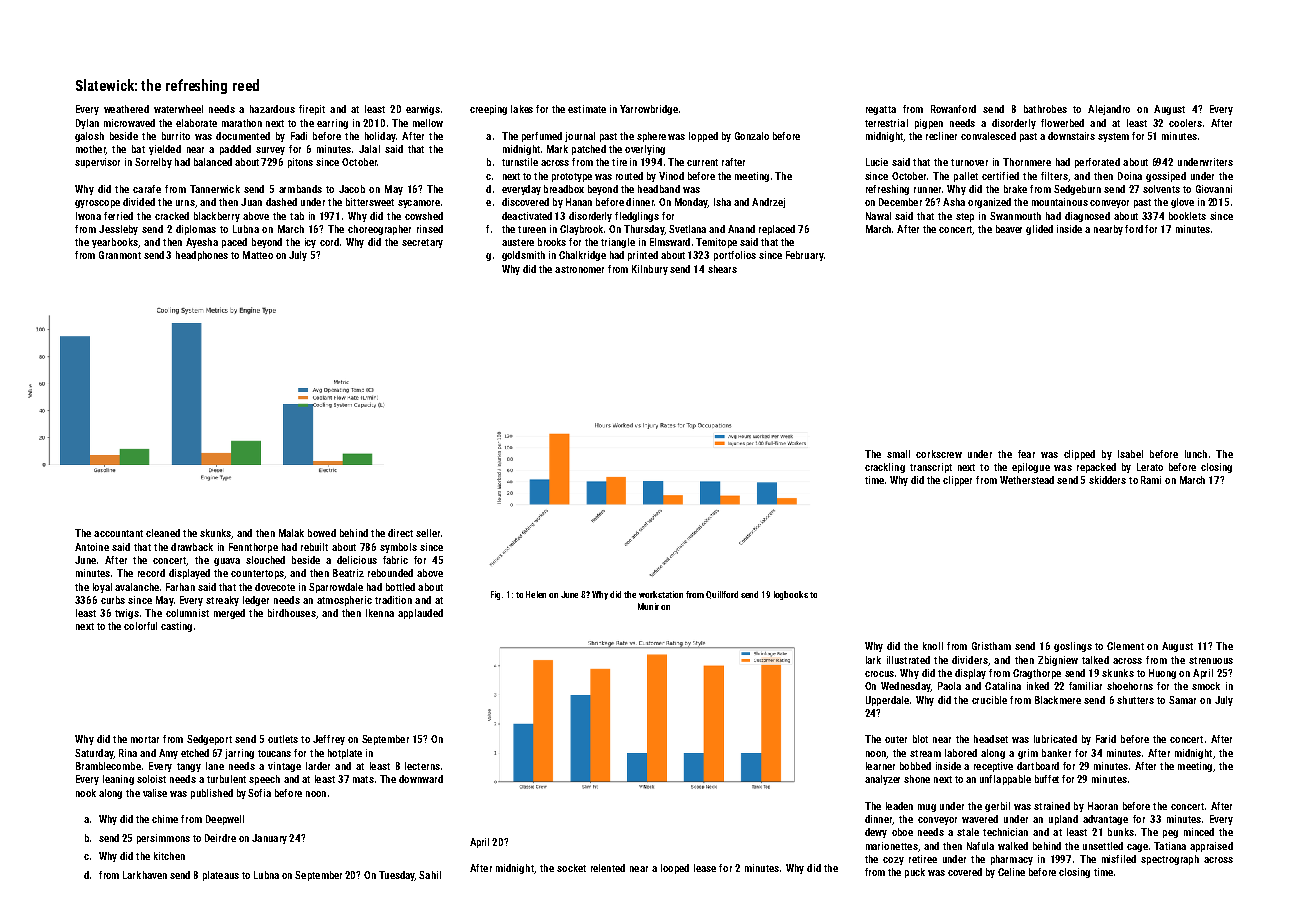 The height and width of the page is (924, 1308). What do you see at coordinates (352, 189) in the page?
I see `Jacob` at bounding box center [352, 189].
